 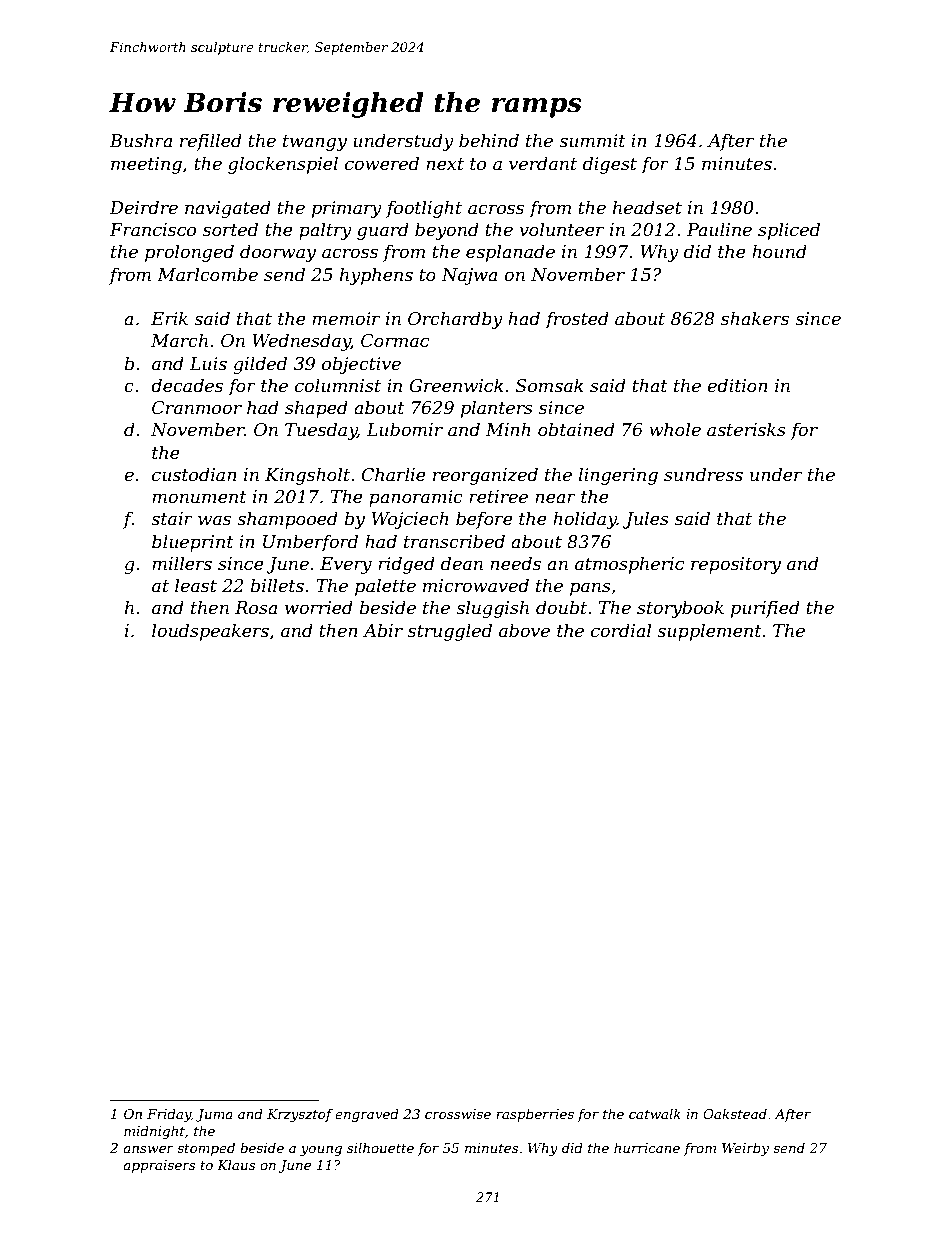 I want to click on Charlie, so click(x=393, y=474).
